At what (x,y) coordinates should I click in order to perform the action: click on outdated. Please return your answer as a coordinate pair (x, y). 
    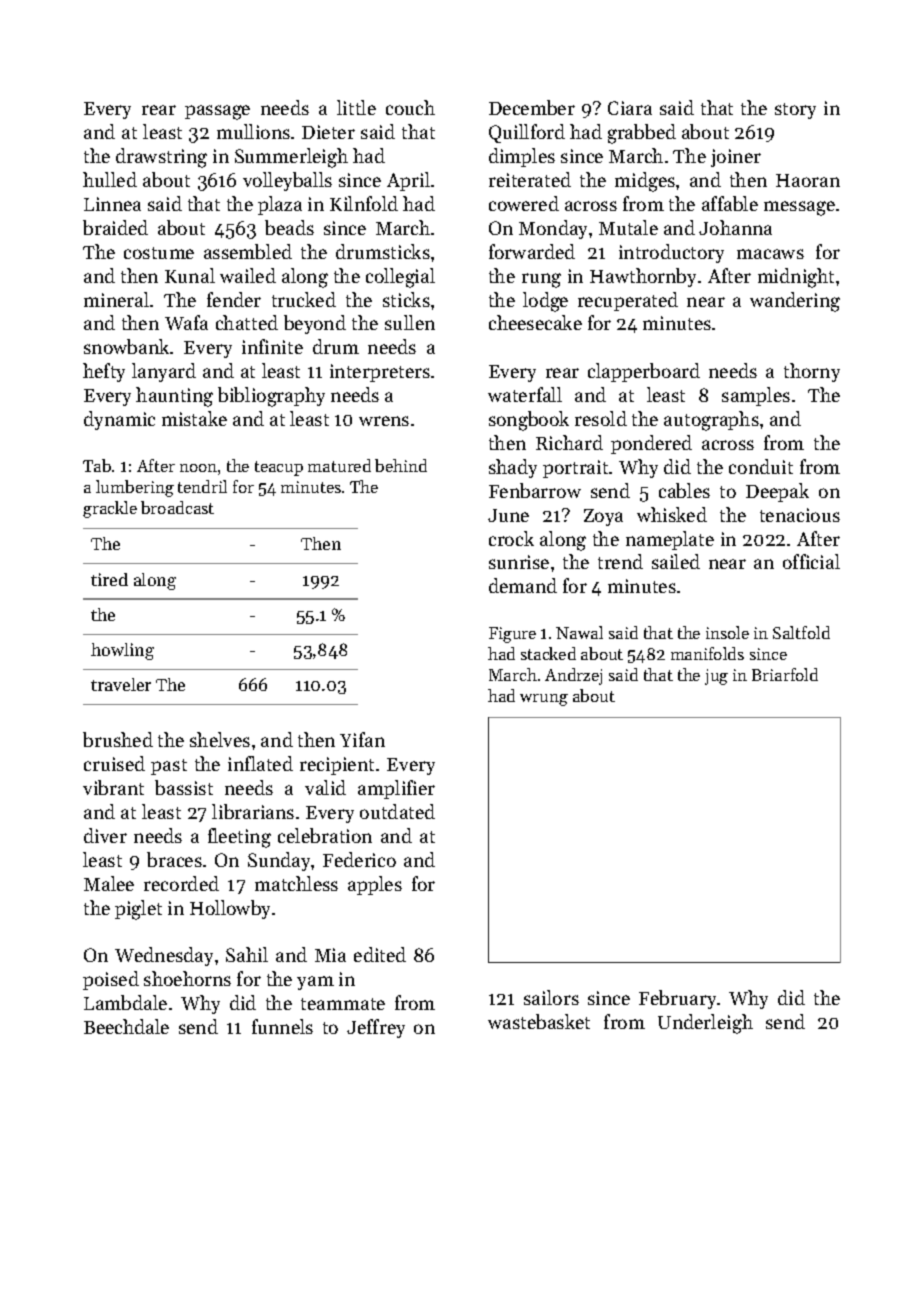
    Looking at the image, I should click on (397, 811).
